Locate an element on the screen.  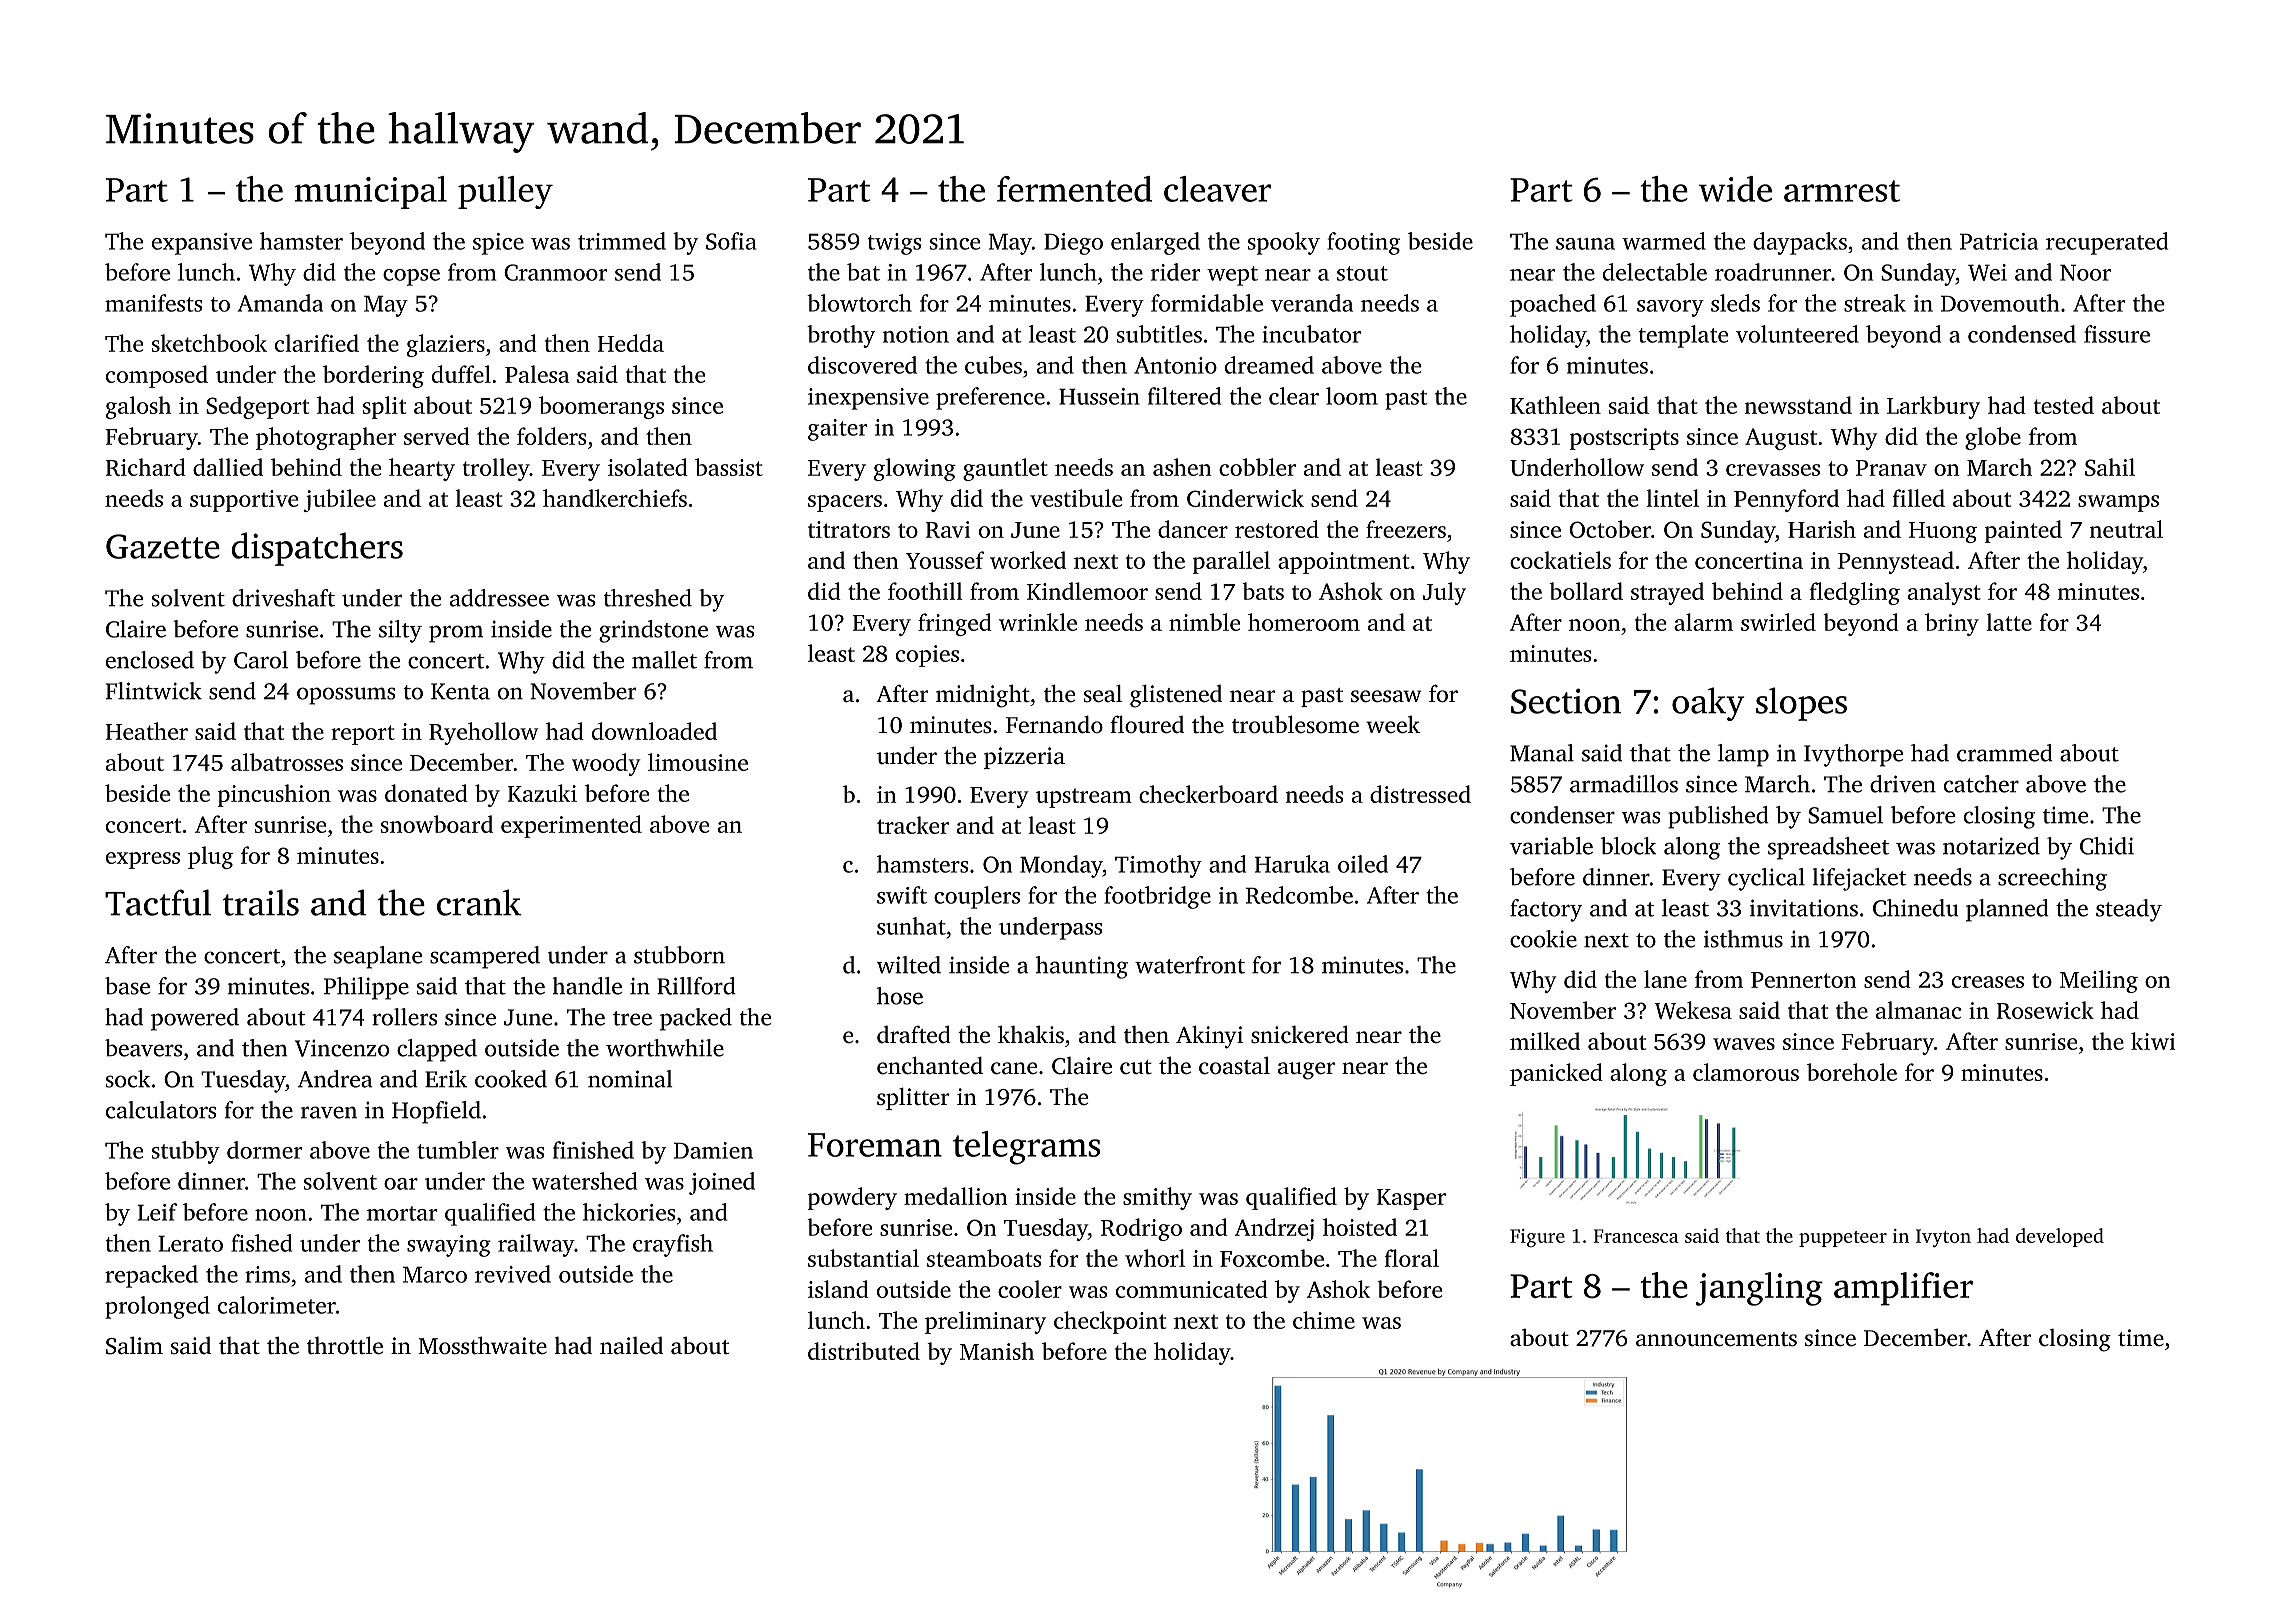
steady is located at coordinates (2129, 910).
